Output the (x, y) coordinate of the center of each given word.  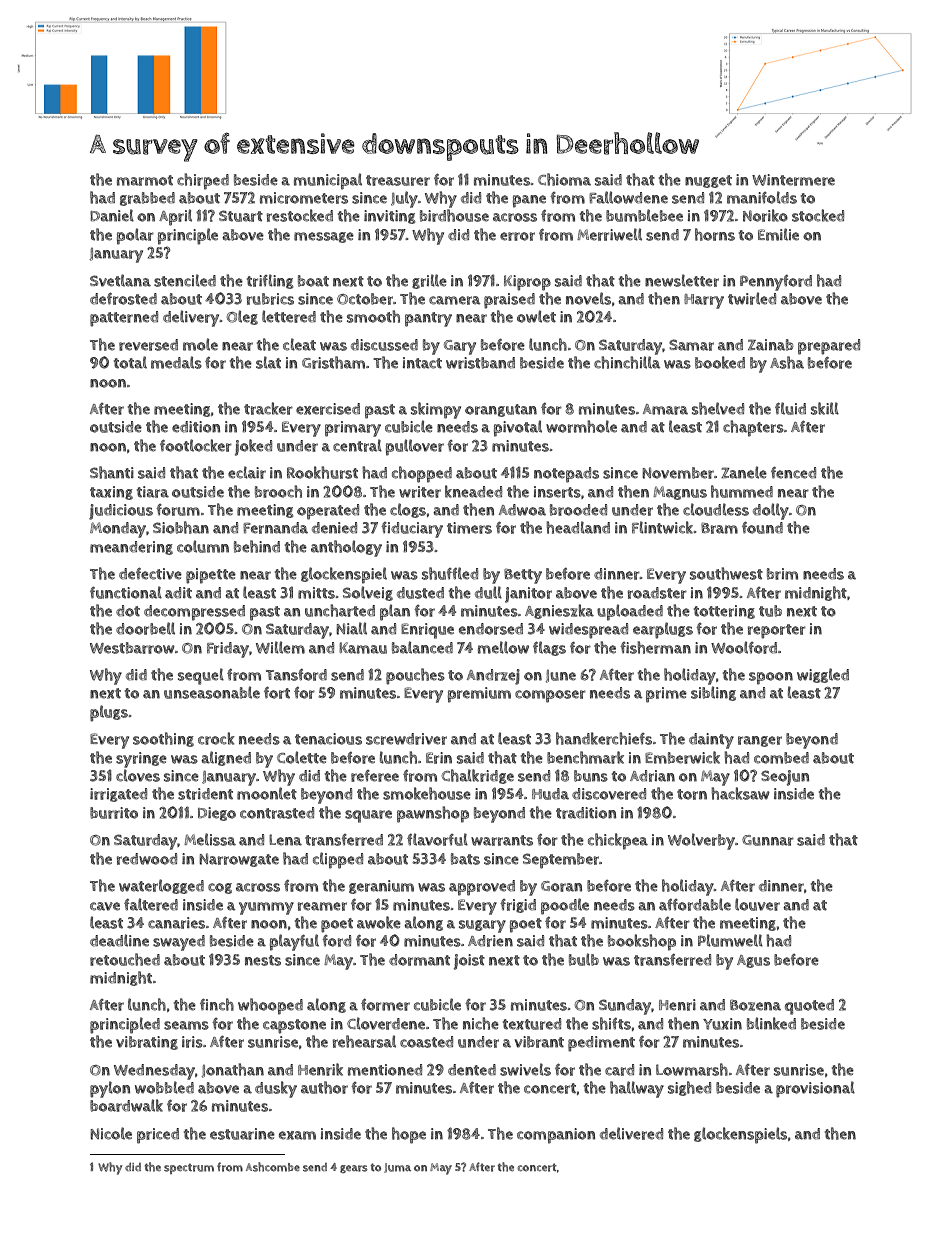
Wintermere (793, 180)
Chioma (564, 179)
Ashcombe (273, 1167)
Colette (302, 757)
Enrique (427, 631)
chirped (203, 181)
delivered (631, 1133)
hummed (742, 491)
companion (556, 1136)
